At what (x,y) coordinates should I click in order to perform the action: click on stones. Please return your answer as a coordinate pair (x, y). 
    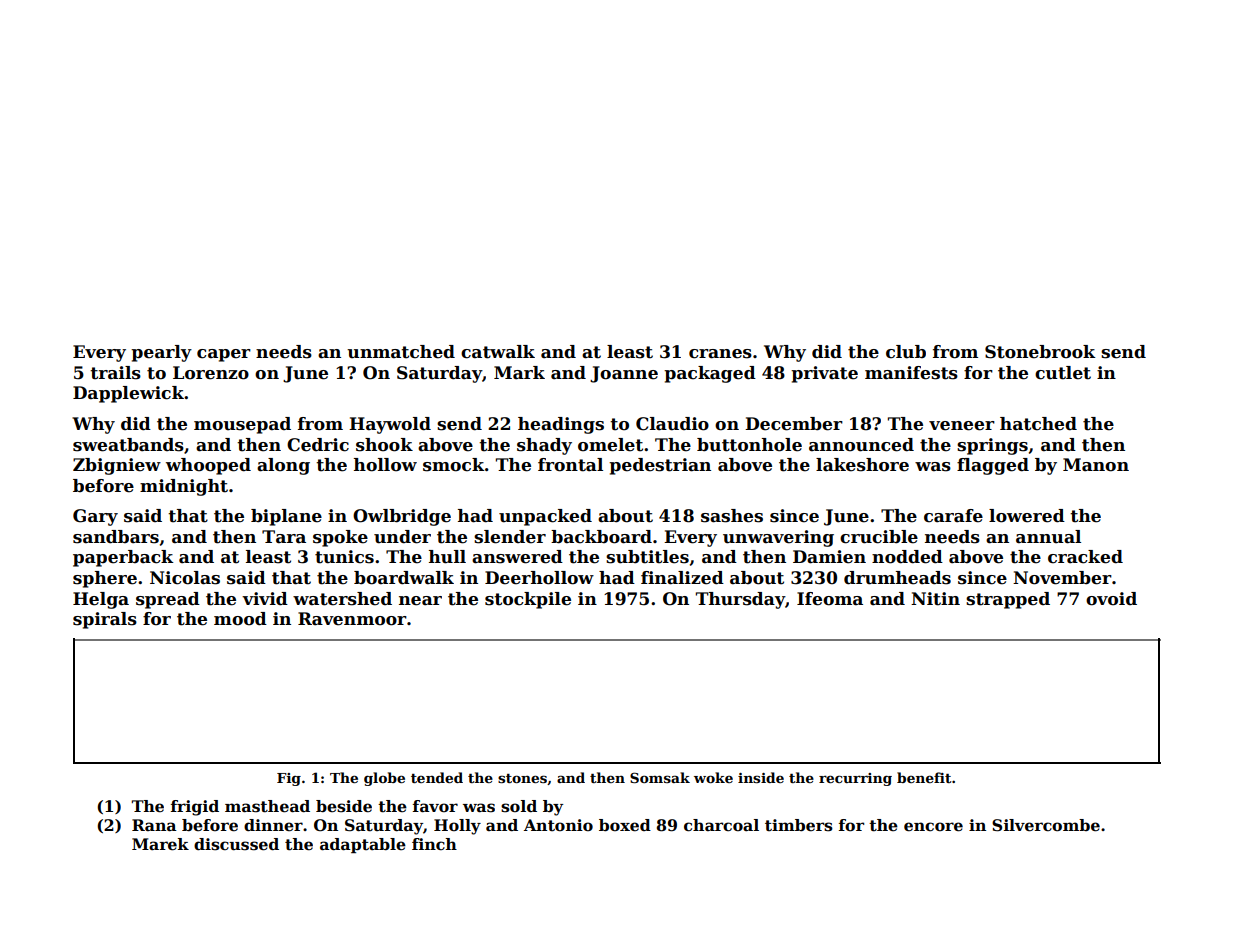
    Looking at the image, I should click on (522, 778).
